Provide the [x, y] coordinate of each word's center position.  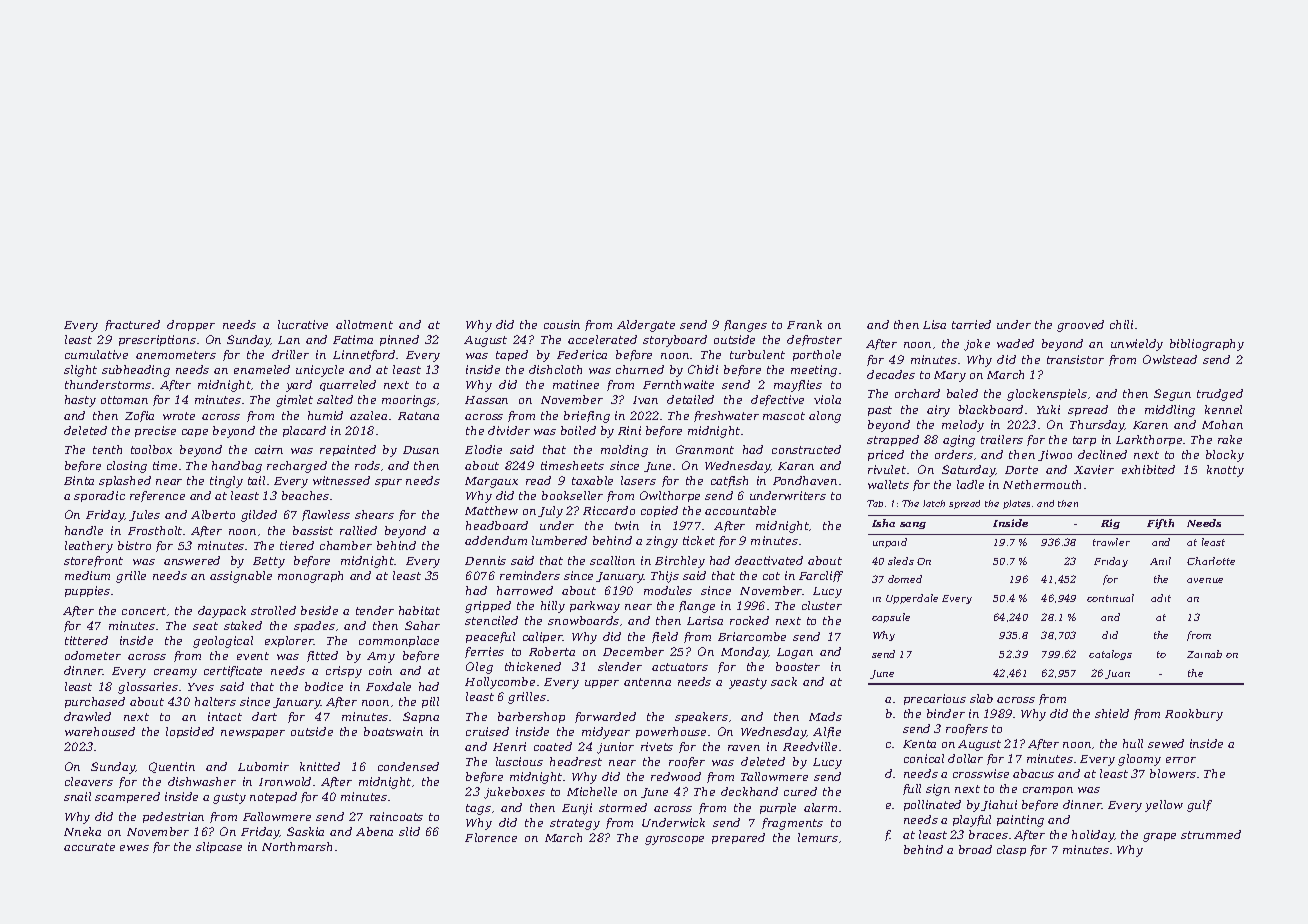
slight [80, 371]
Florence [491, 837]
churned [640, 369]
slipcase [219, 847]
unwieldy [1137, 345]
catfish [729, 481]
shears [374, 514]
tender [375, 610]
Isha [883, 523]
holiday [1093, 836]
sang [913, 525]
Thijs [665, 577]
